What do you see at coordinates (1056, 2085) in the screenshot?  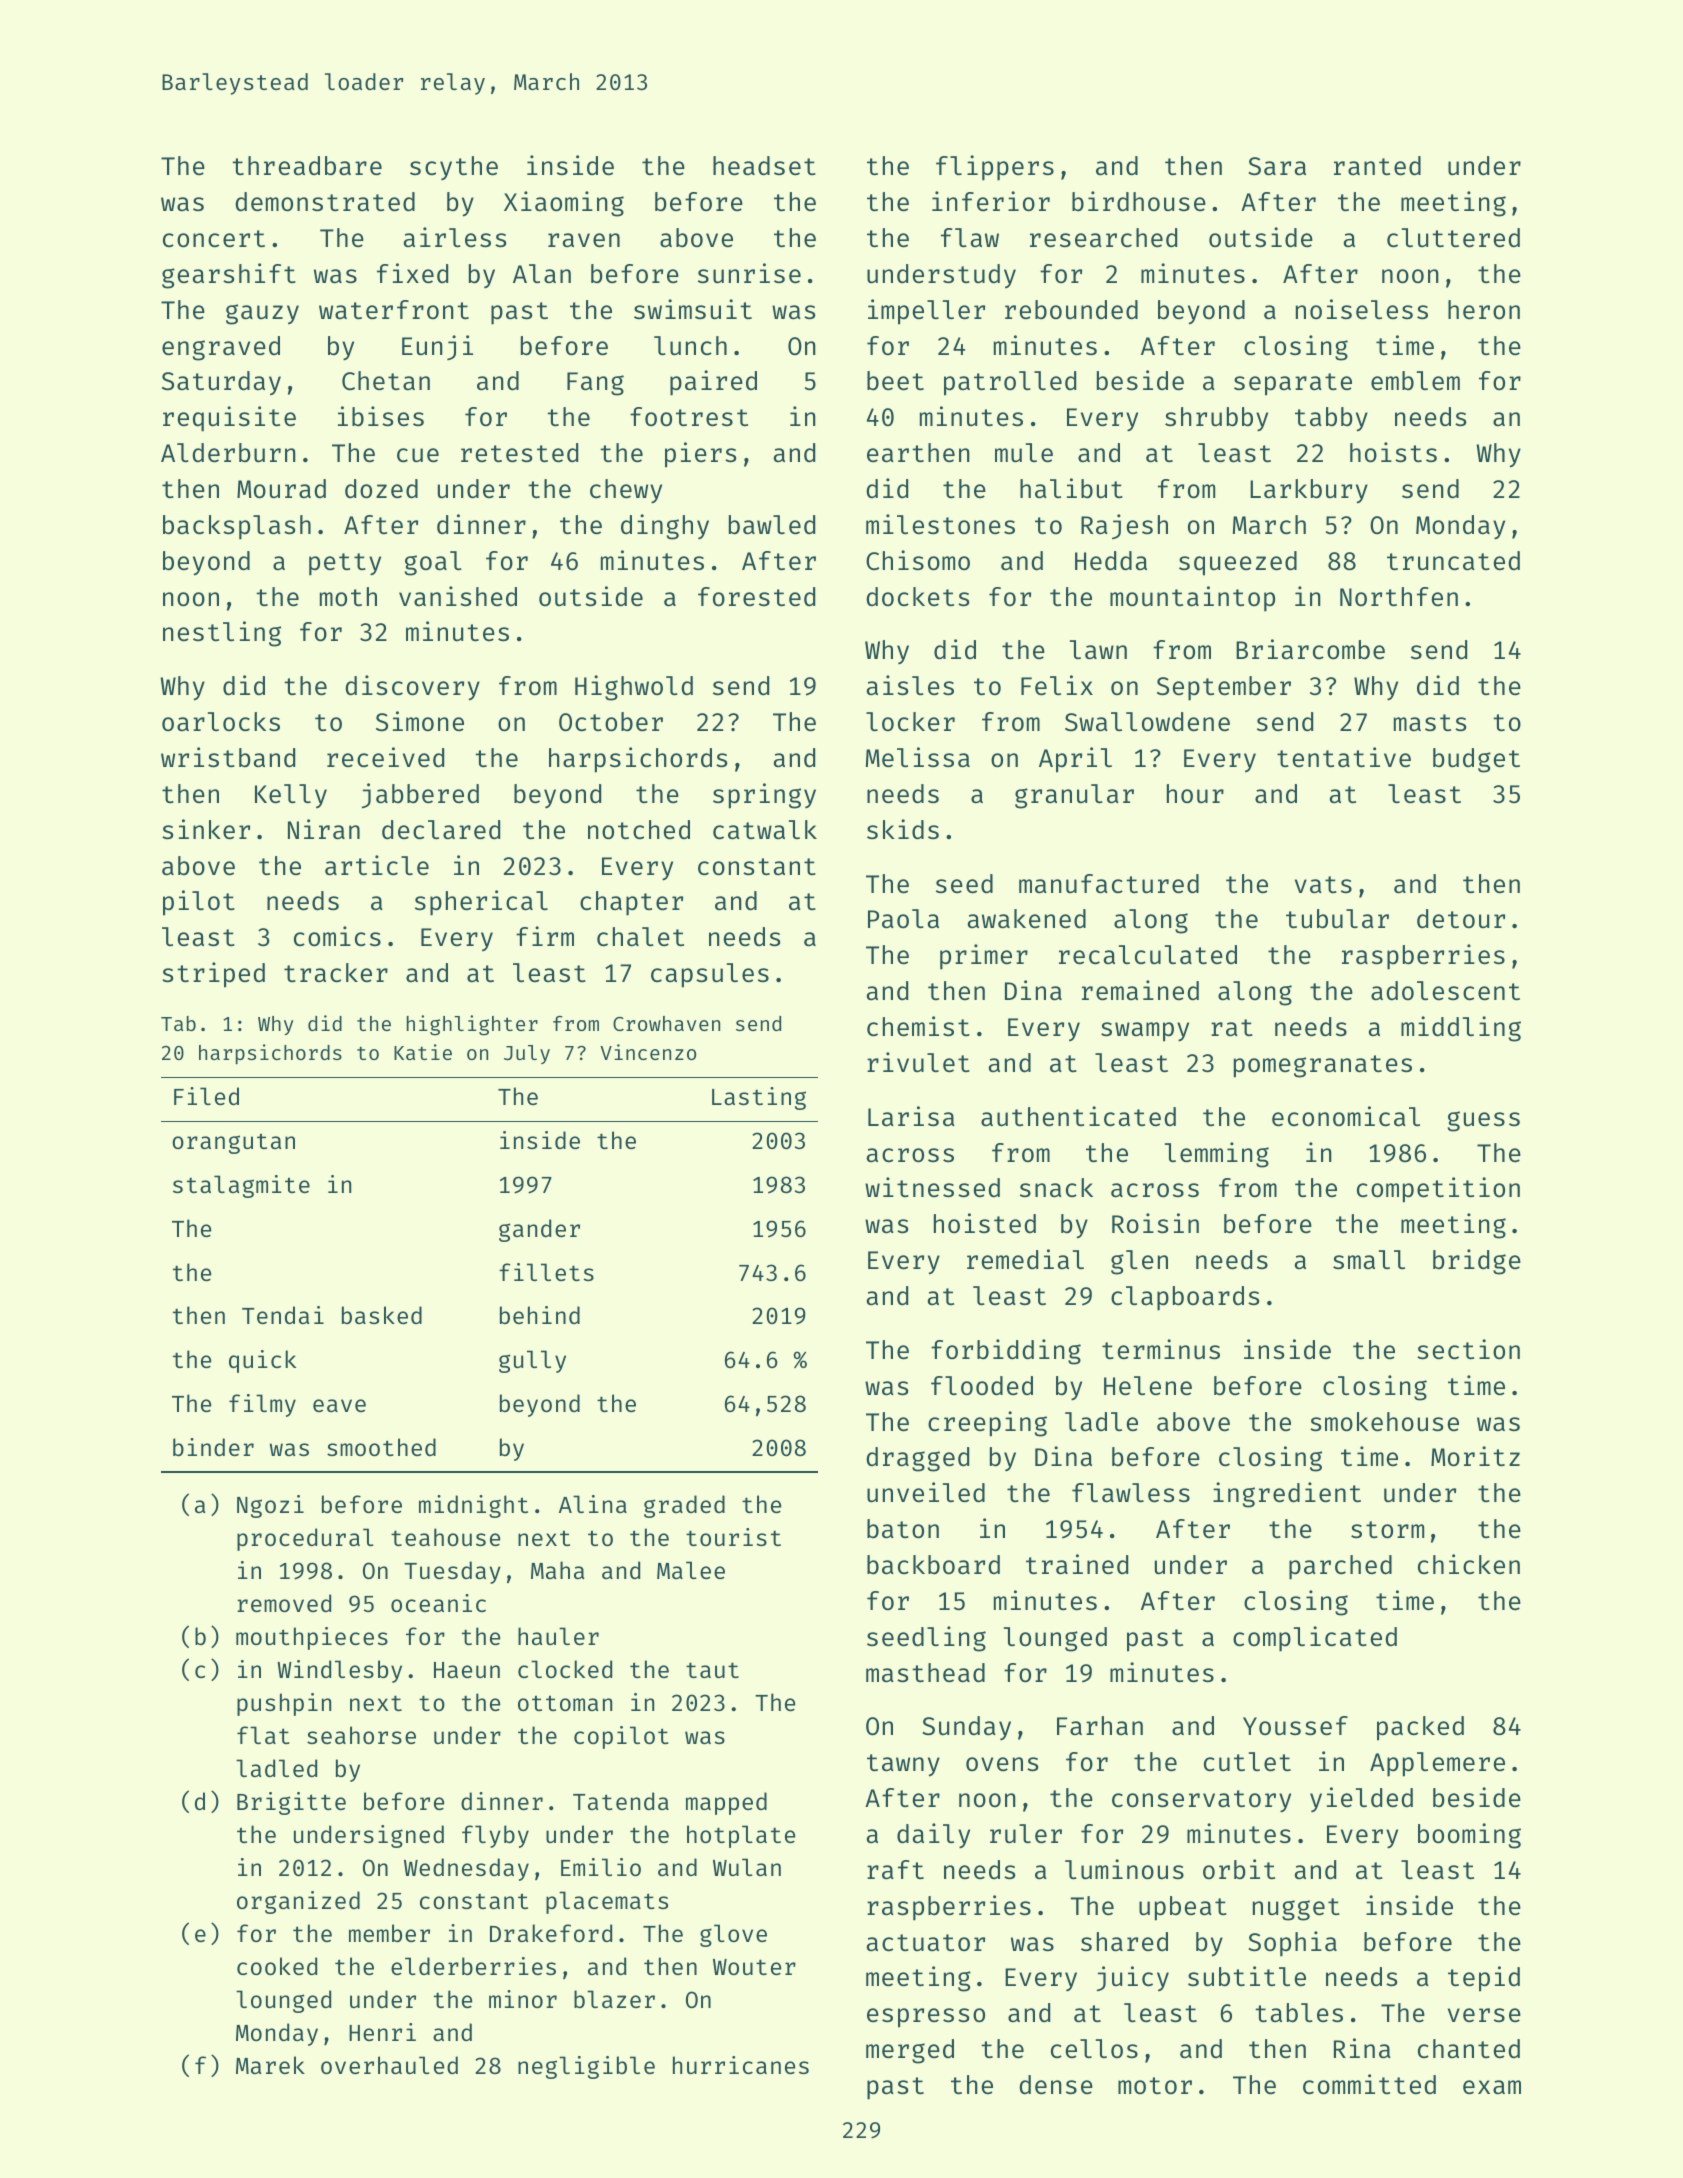 I see `dense` at bounding box center [1056, 2085].
